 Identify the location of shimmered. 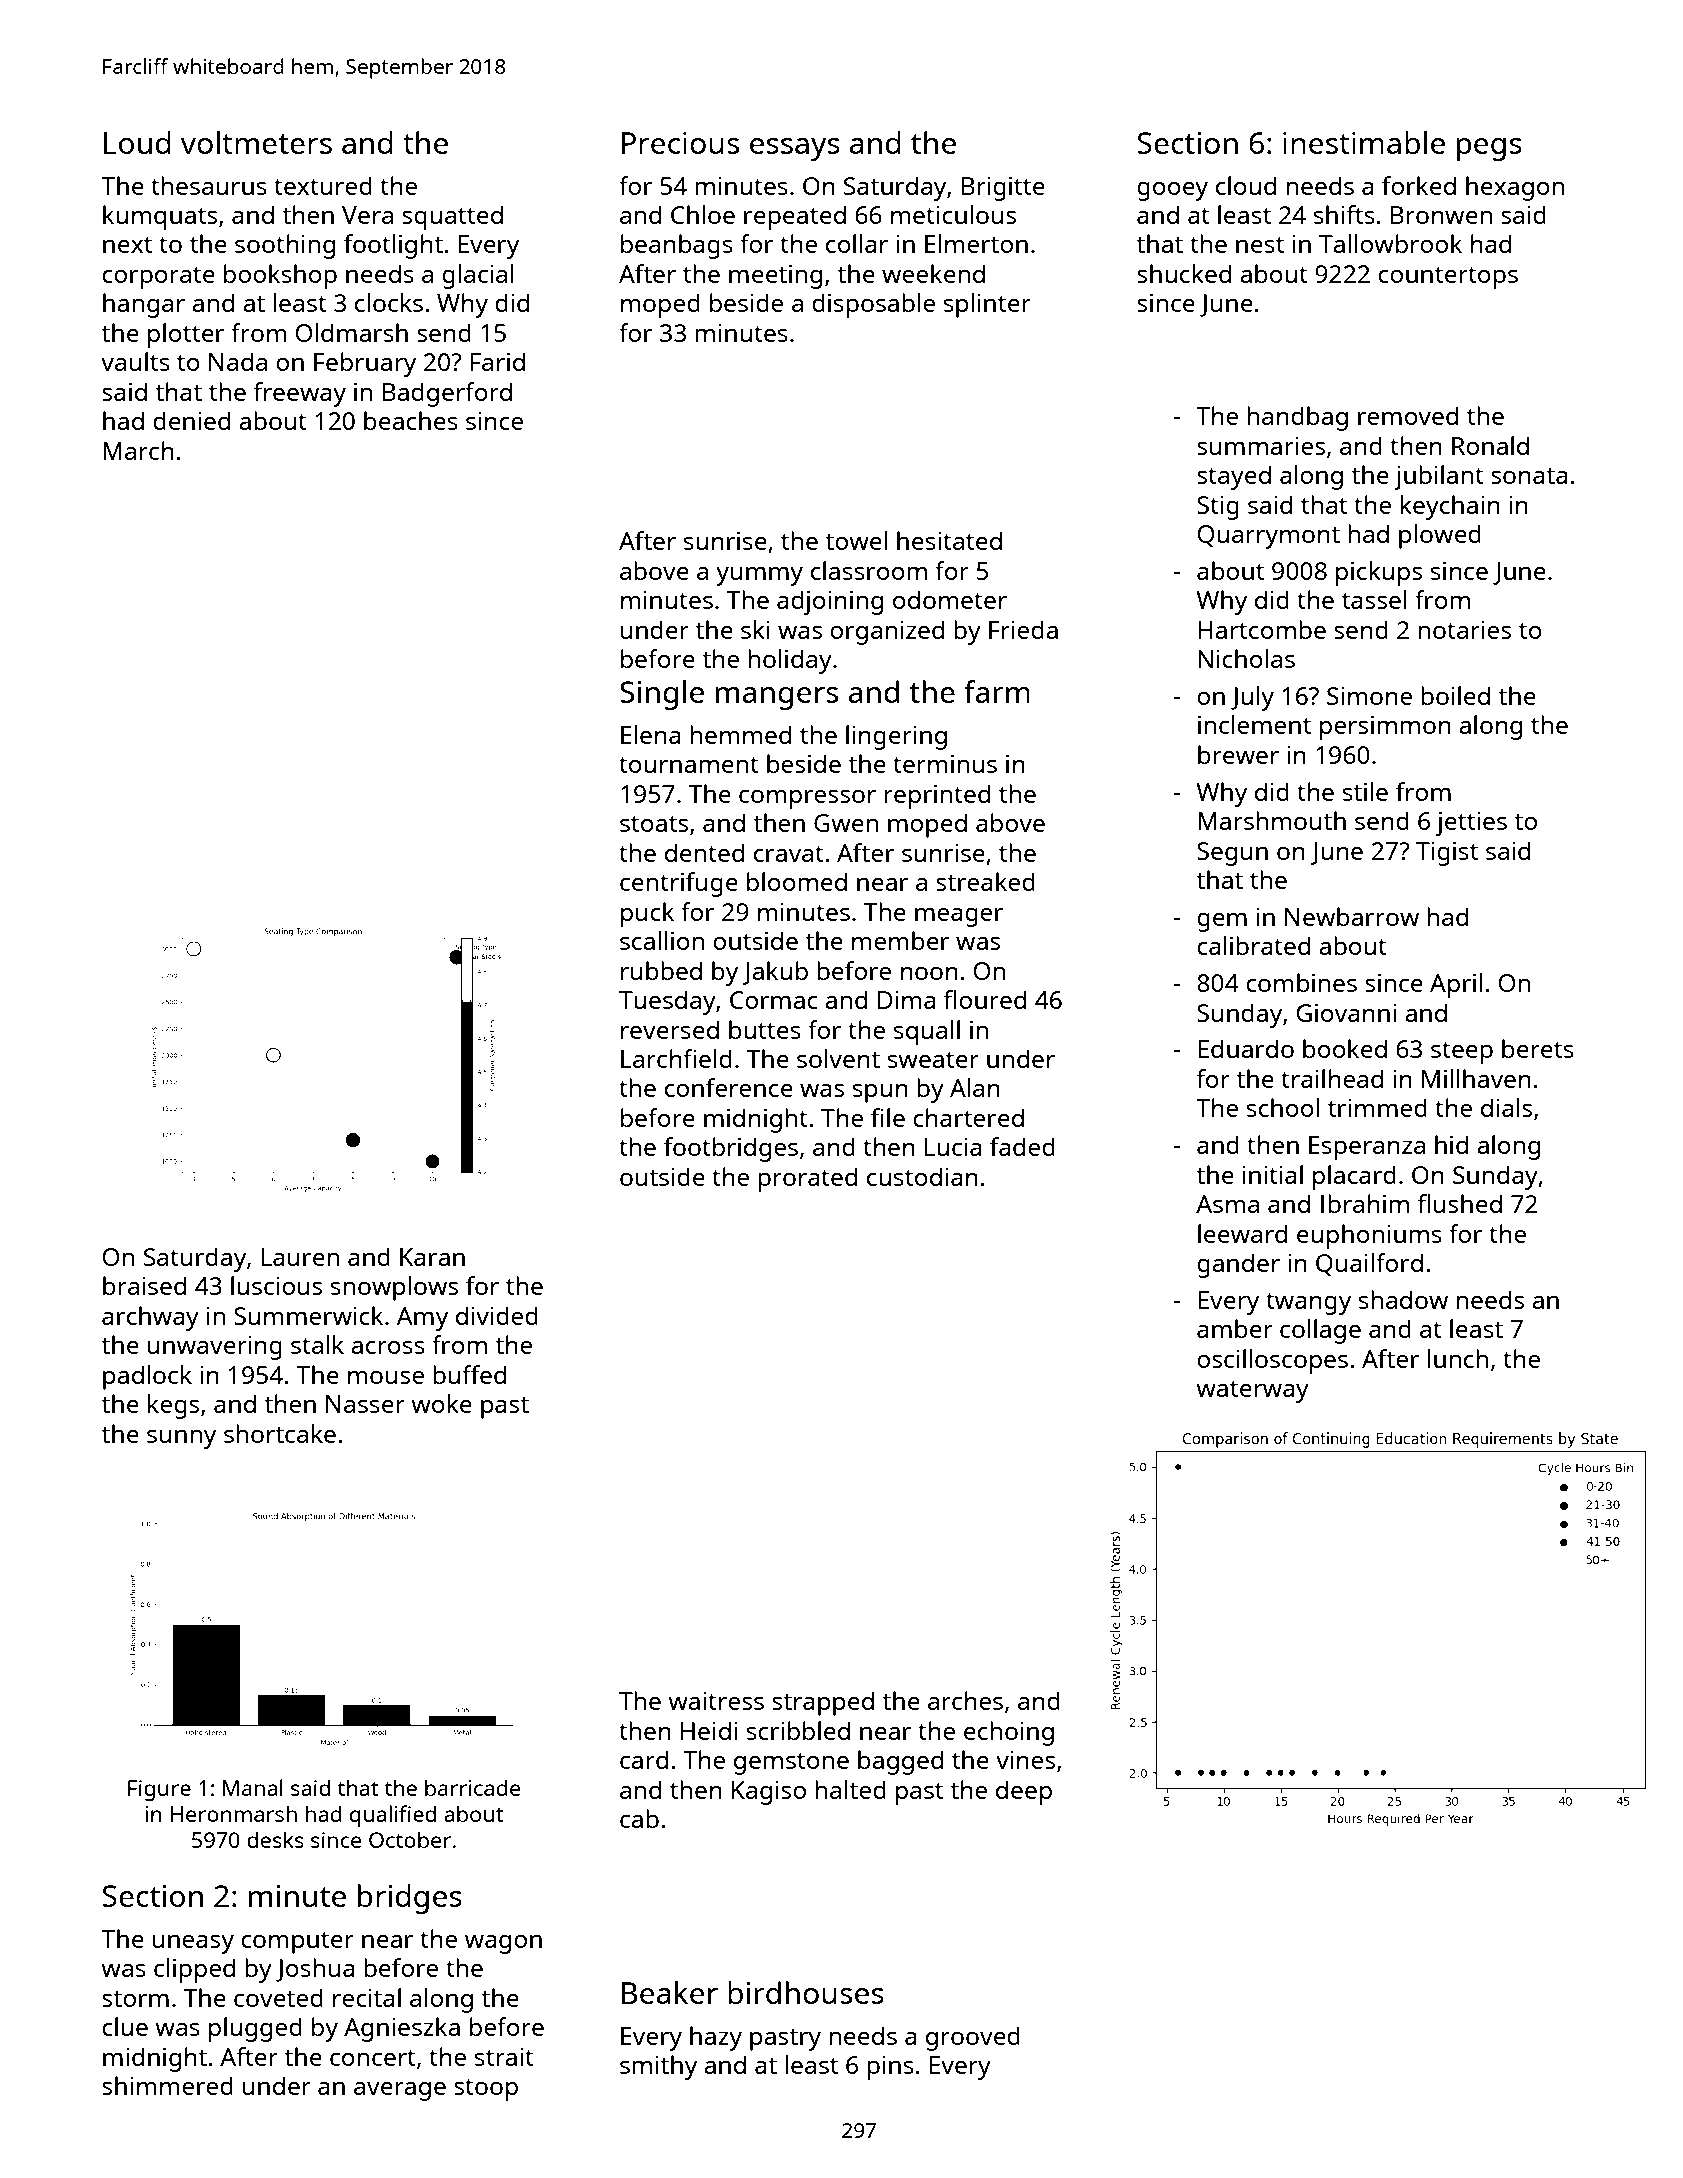
(167, 2085).
